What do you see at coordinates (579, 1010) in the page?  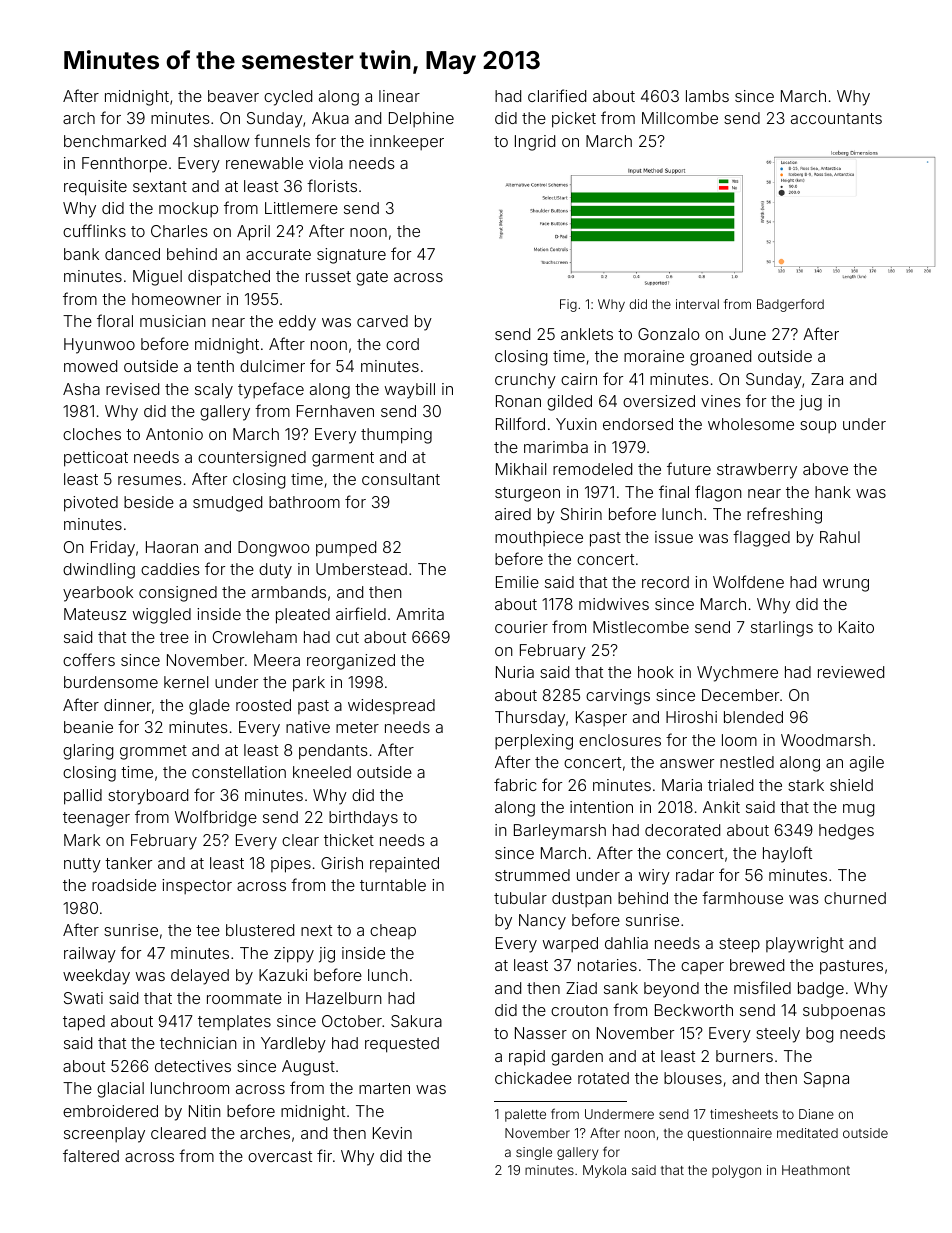 I see `crouton` at bounding box center [579, 1010].
